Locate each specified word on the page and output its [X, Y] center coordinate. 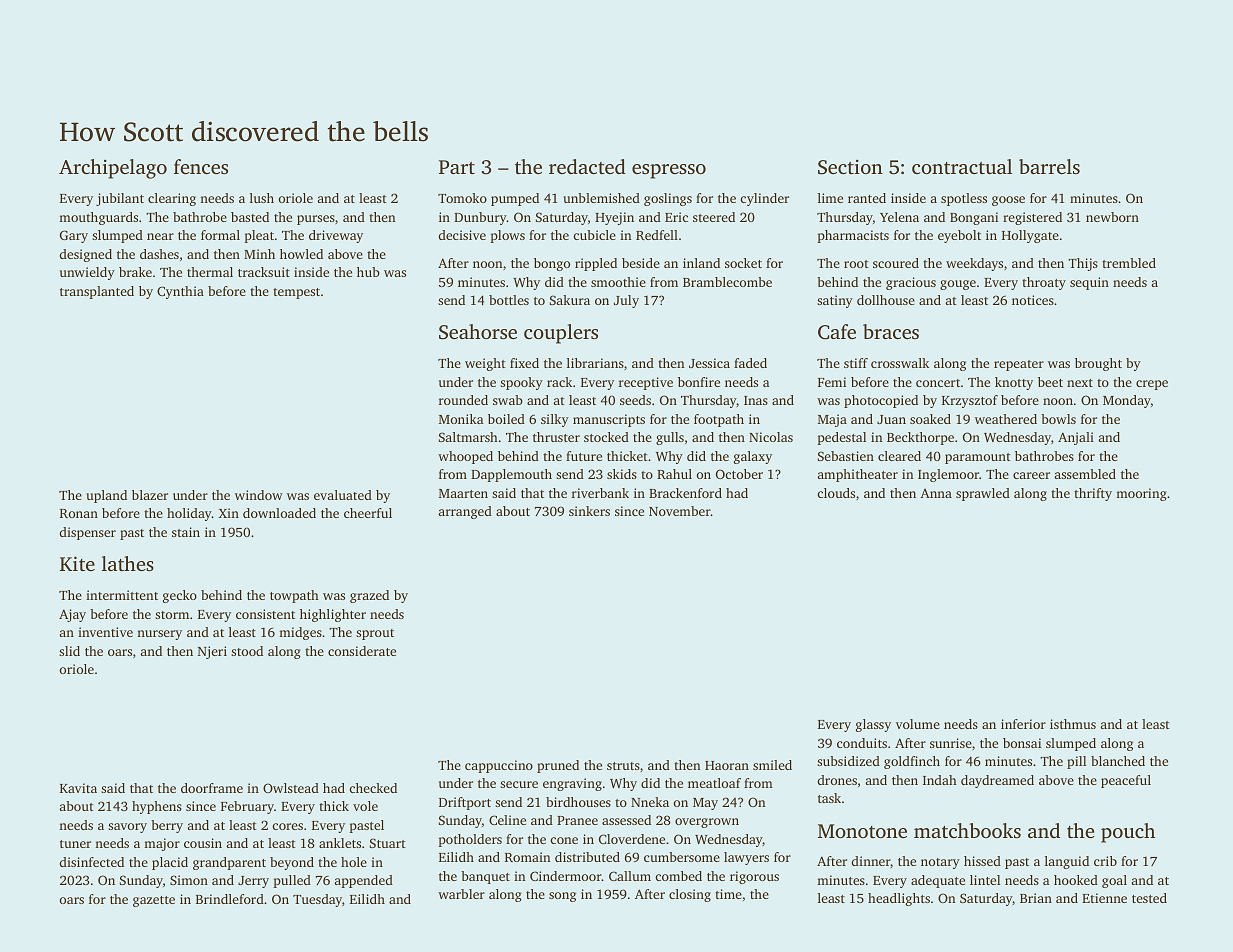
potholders [470, 840]
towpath [294, 596]
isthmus [1073, 724]
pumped [515, 199]
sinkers [589, 511]
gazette [154, 901]
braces [891, 331]
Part [457, 167]
